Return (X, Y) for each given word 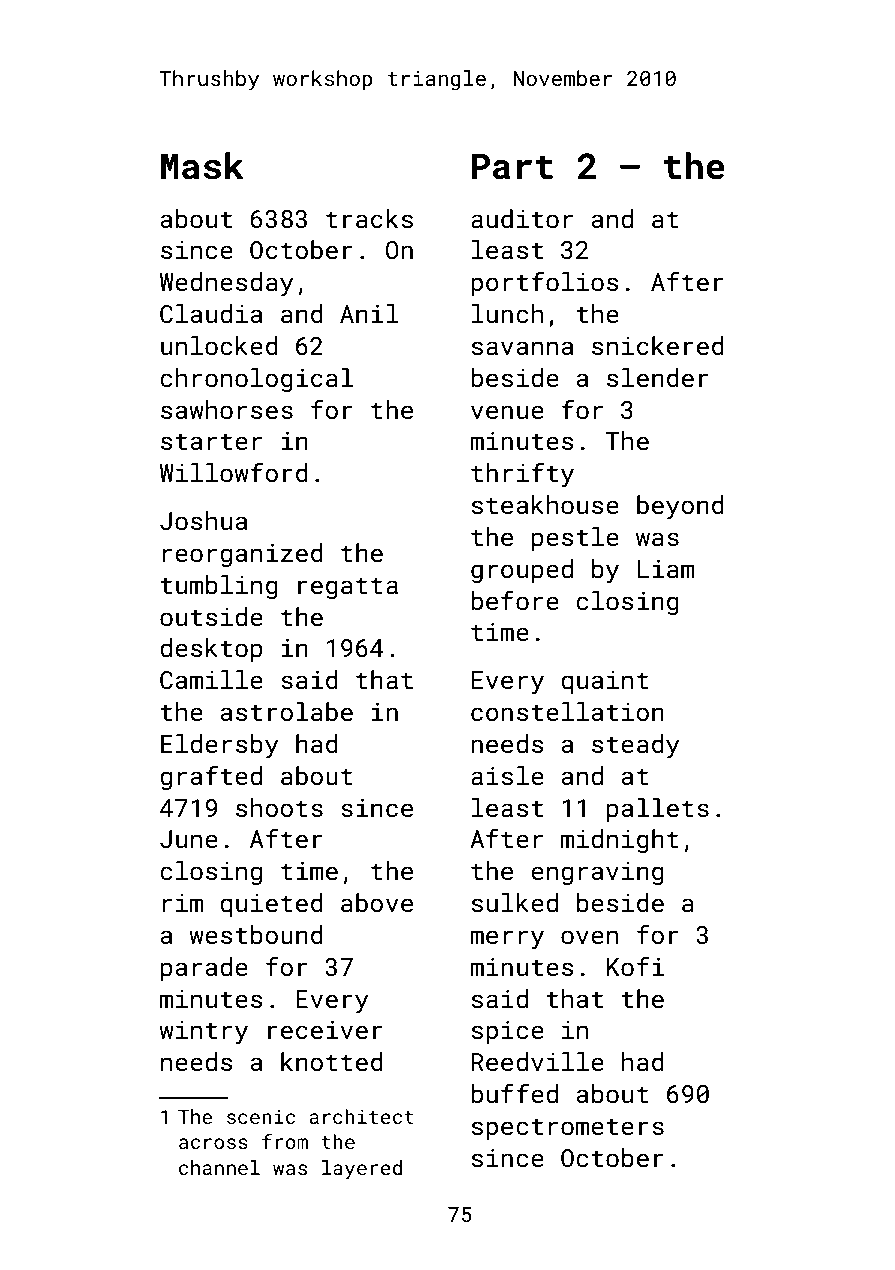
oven (589, 937)
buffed (514, 1093)
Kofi (635, 966)
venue (507, 412)
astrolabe (287, 712)
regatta (348, 588)
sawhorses (227, 410)
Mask (202, 166)
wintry (203, 1033)
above (377, 903)
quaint (605, 682)
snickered (658, 346)
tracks (369, 219)
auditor (522, 219)
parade (204, 969)
